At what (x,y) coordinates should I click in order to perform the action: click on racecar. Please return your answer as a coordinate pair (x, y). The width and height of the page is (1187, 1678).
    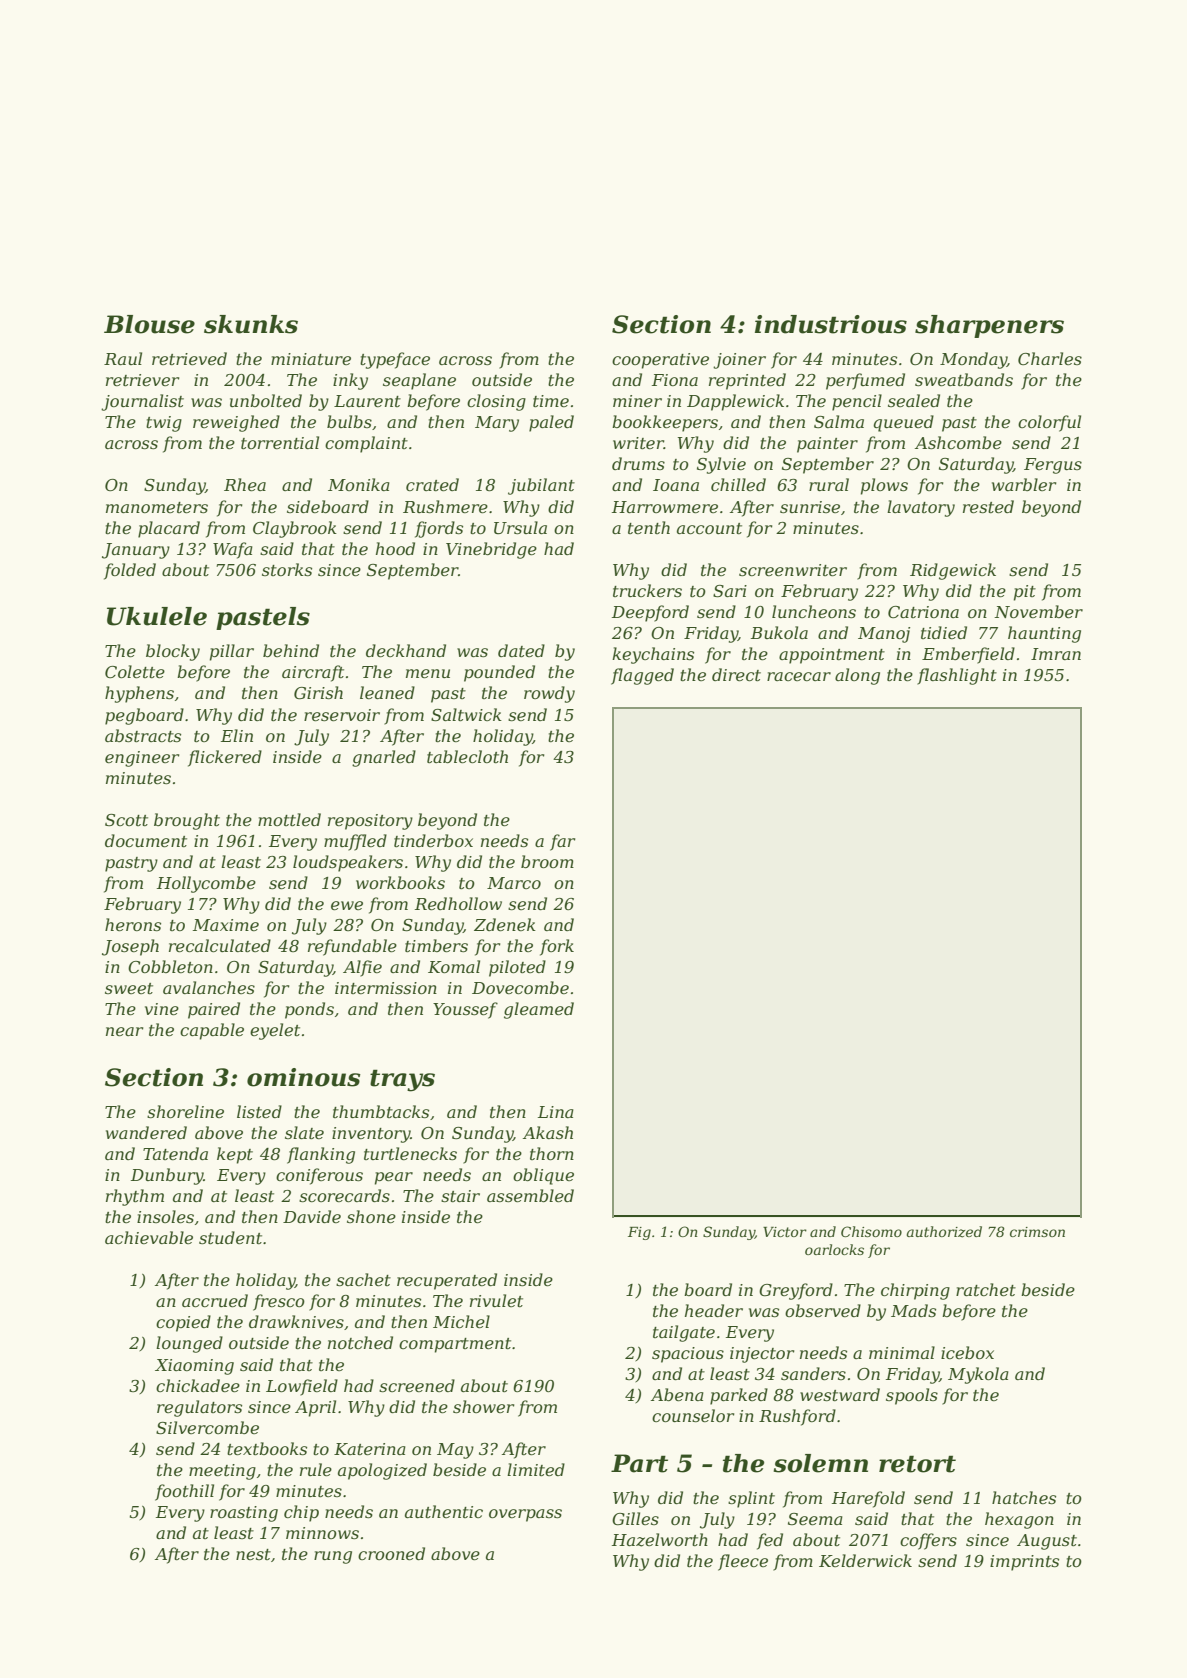
    Looking at the image, I should click on (799, 676).
